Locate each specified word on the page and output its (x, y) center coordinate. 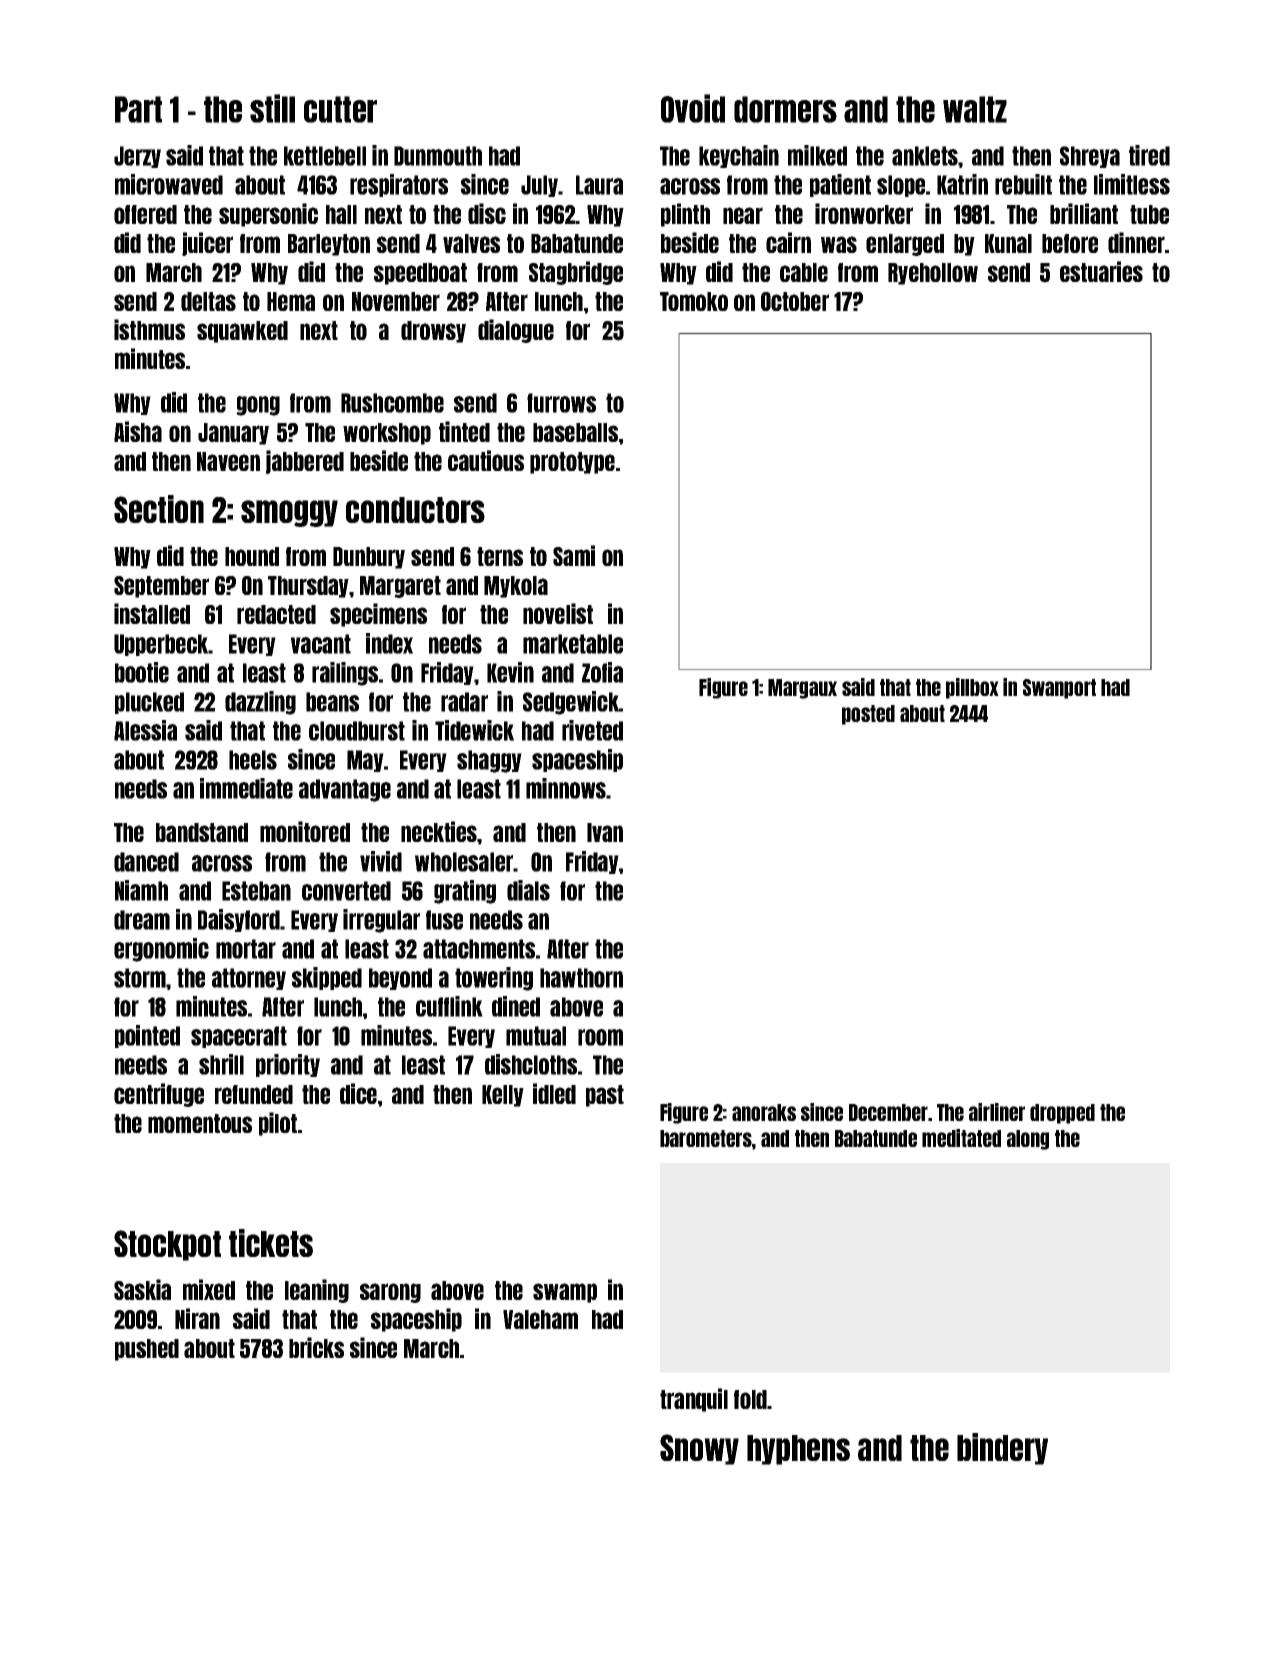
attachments (479, 949)
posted (868, 715)
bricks (316, 1347)
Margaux (802, 689)
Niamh (141, 890)
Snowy (699, 1449)
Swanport (1059, 689)
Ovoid (693, 108)
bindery (1002, 1449)
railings (345, 674)
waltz (975, 109)
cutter (340, 109)
